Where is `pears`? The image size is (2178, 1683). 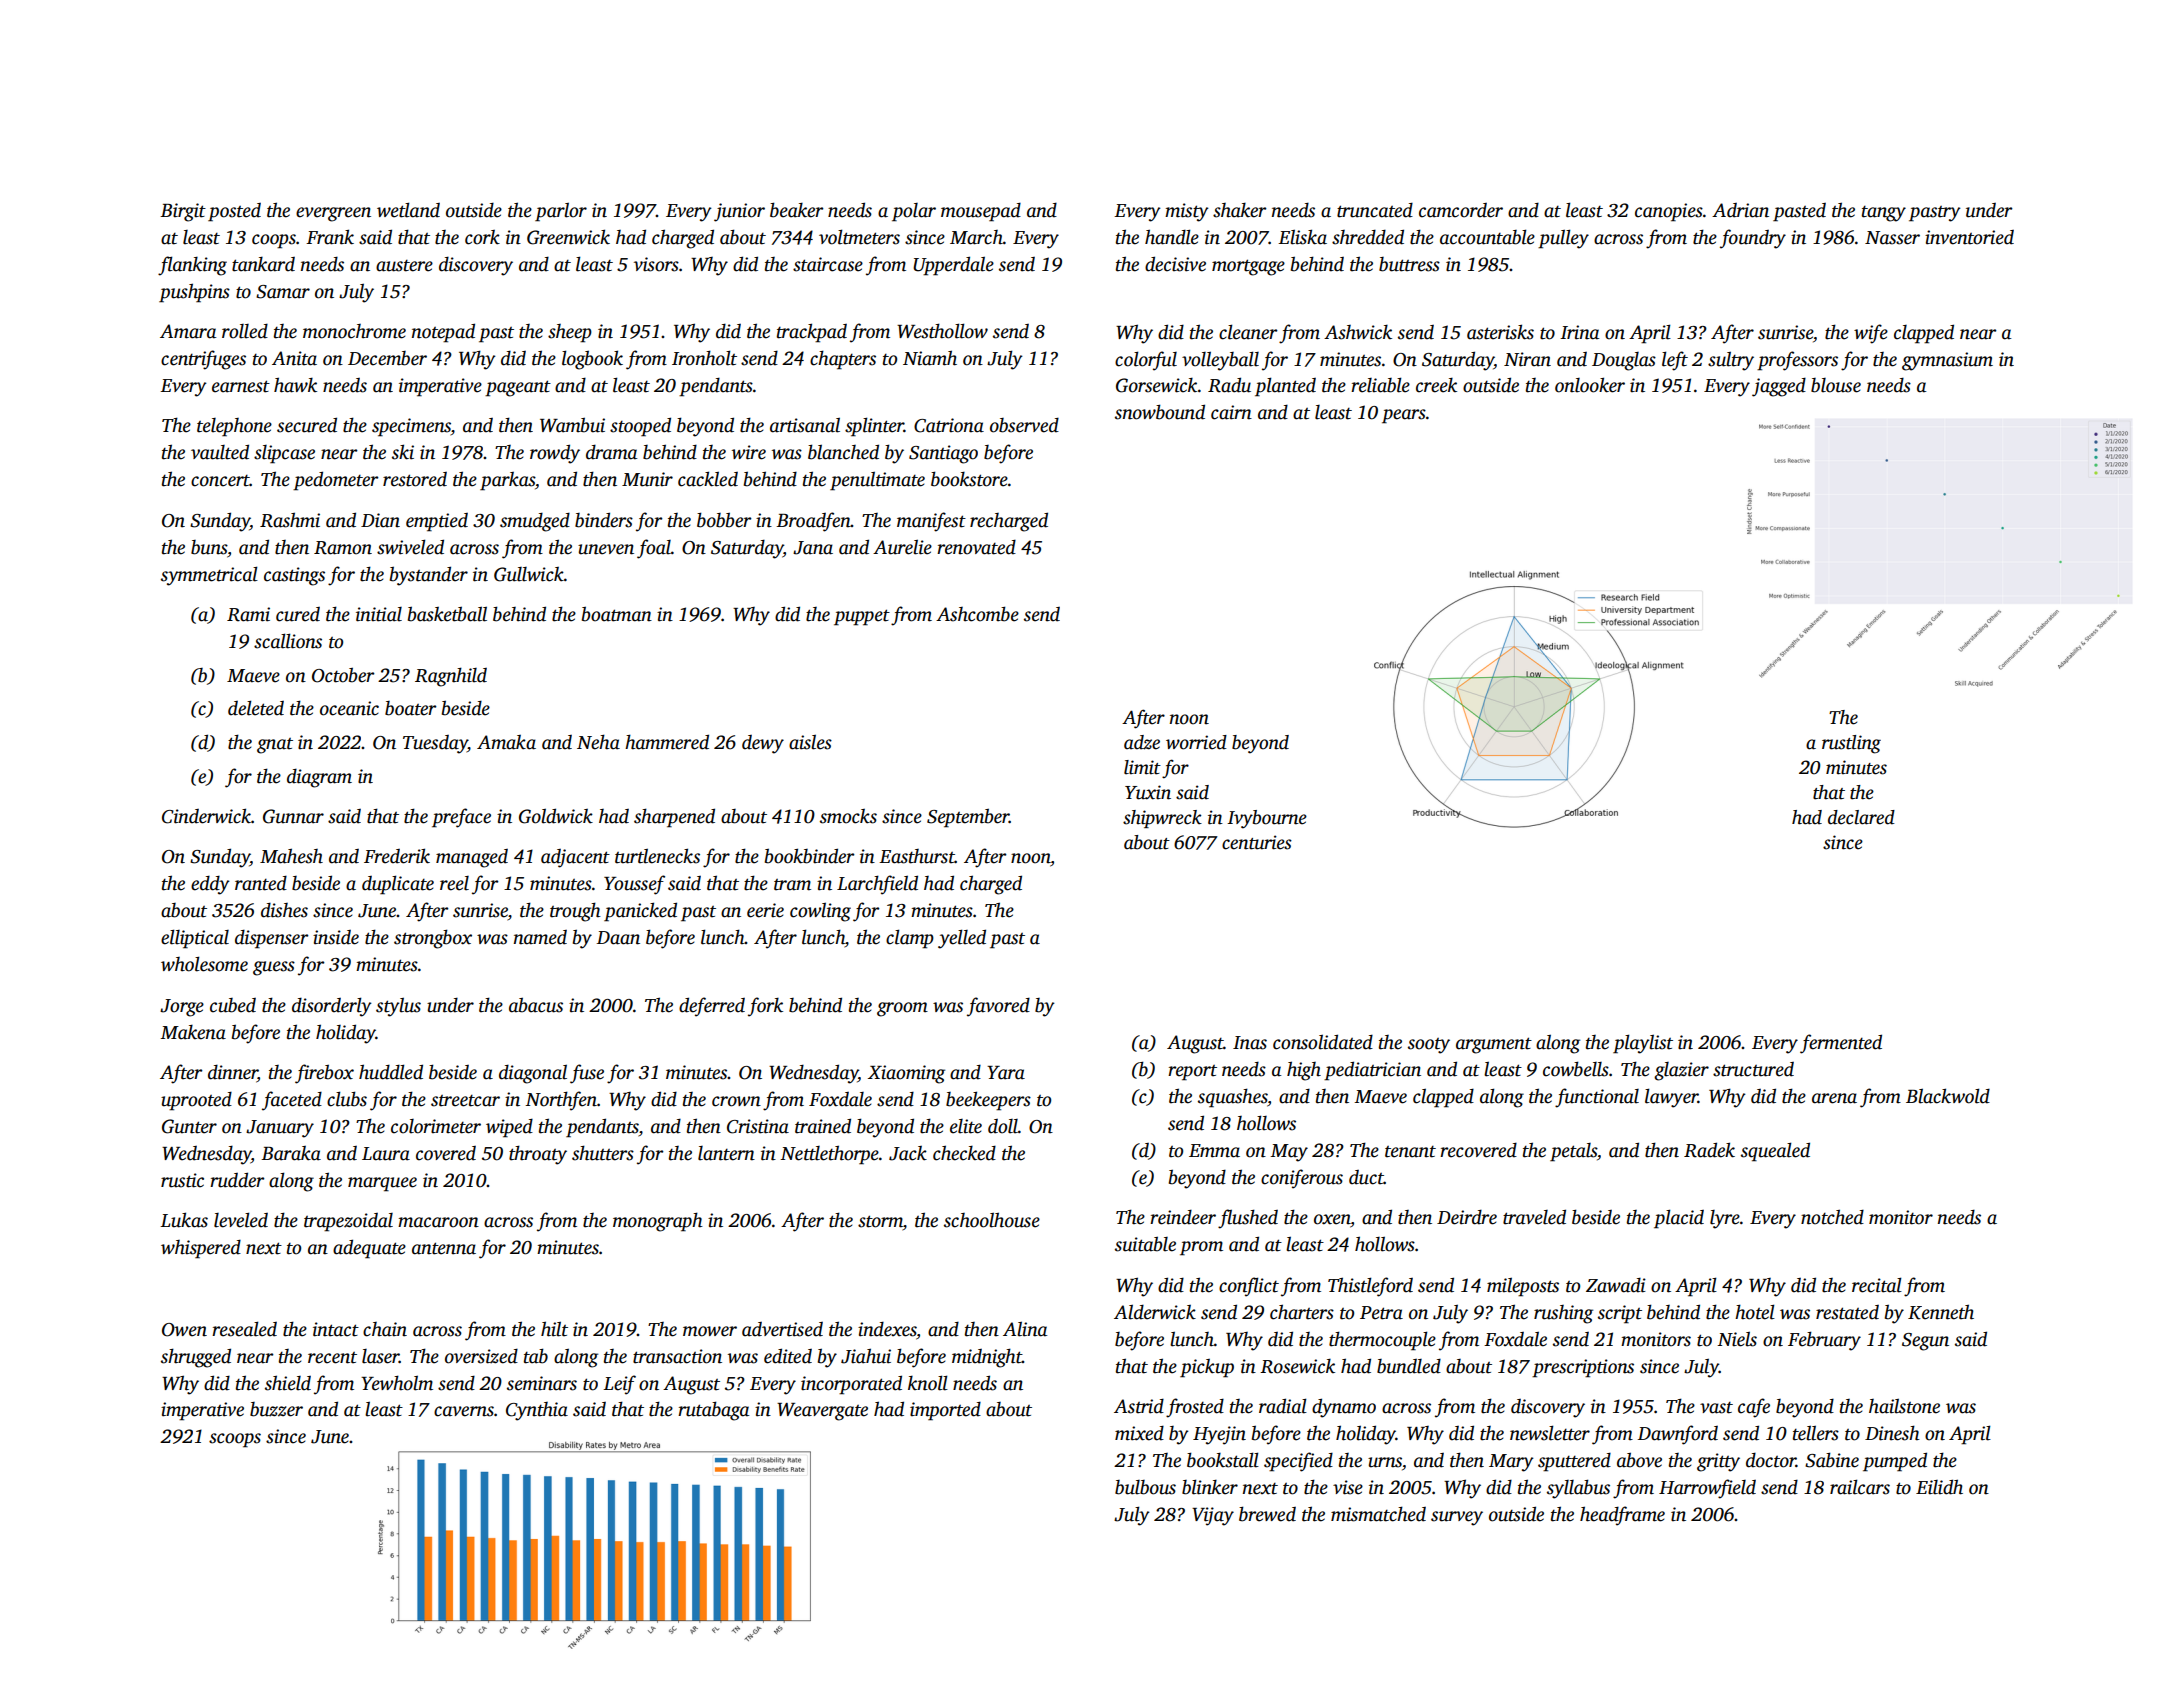
pears is located at coordinates (1404, 416).
